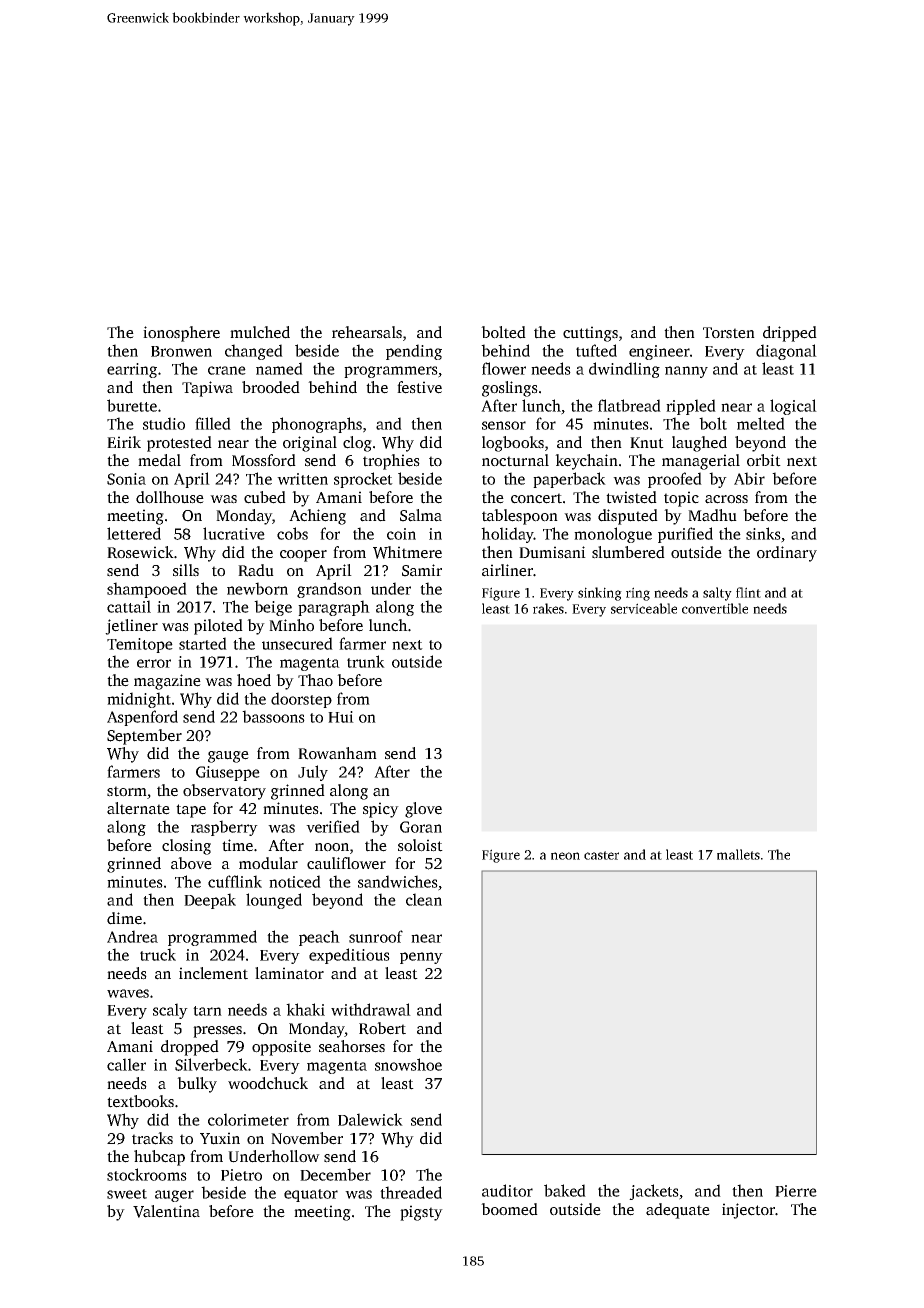 This page has width=924, height=1308. What do you see at coordinates (422, 570) in the page?
I see `Samir` at bounding box center [422, 570].
